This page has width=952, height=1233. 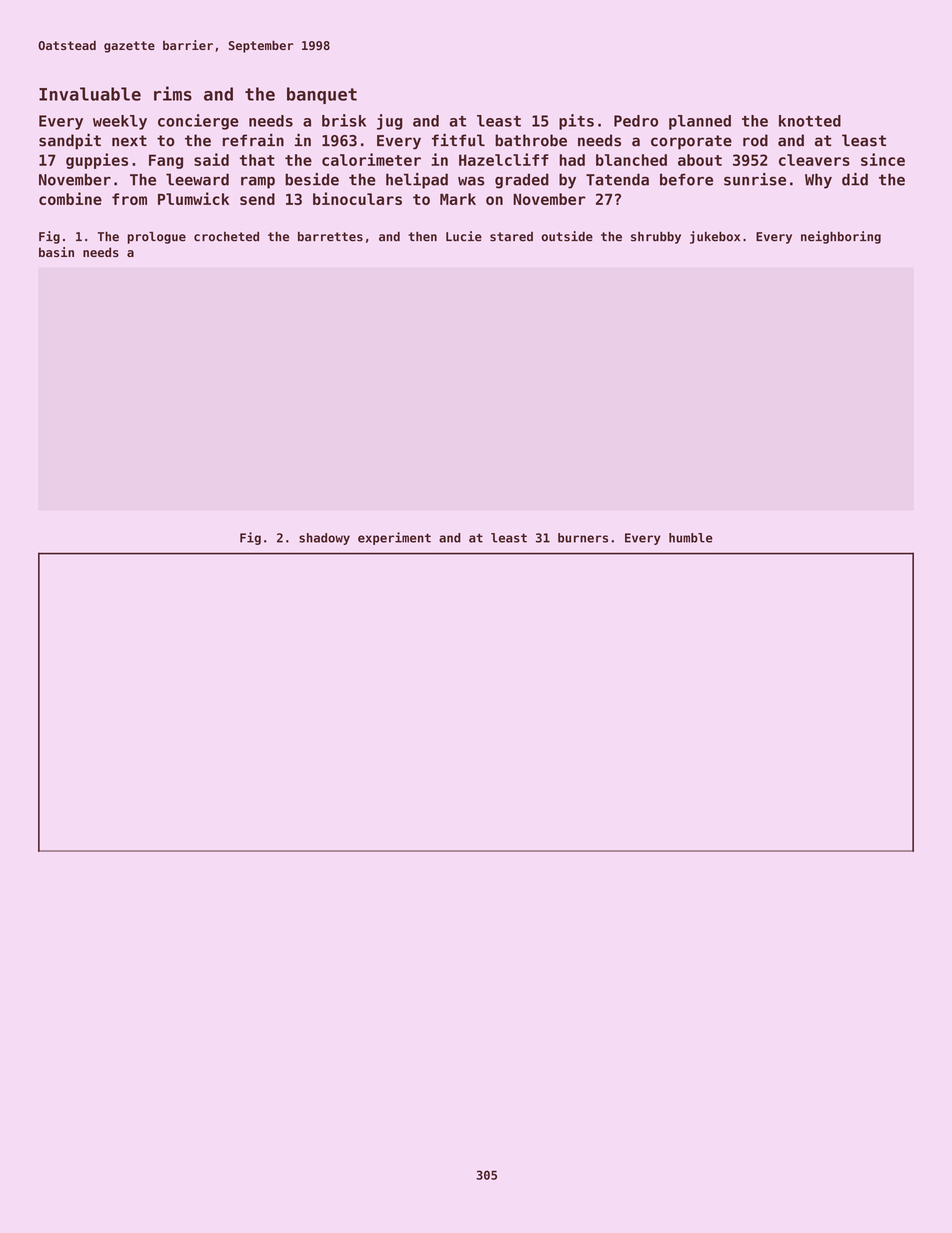 I want to click on jukebox, so click(x=715, y=237).
